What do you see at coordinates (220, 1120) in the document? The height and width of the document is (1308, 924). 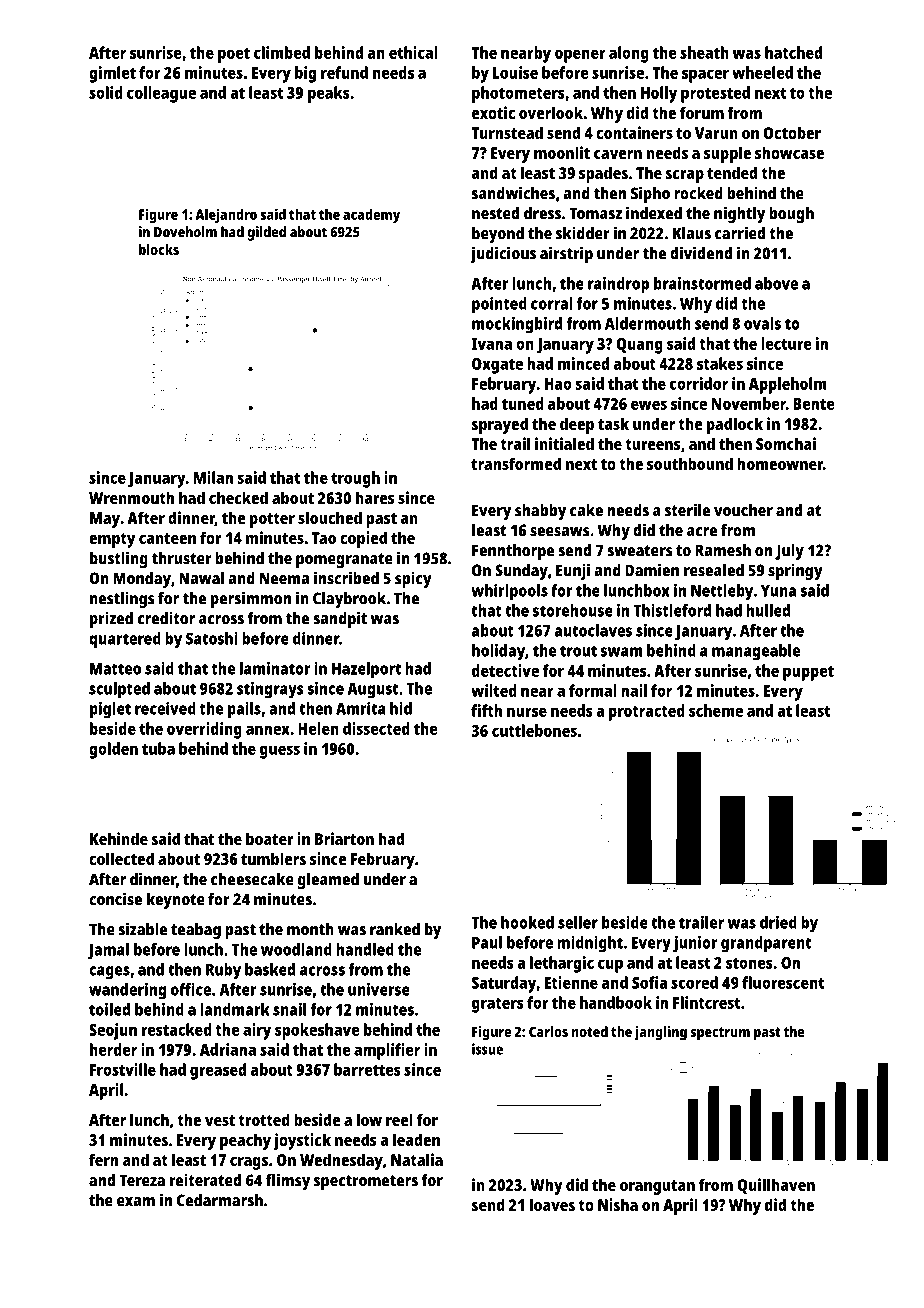 I see `vest` at bounding box center [220, 1120].
